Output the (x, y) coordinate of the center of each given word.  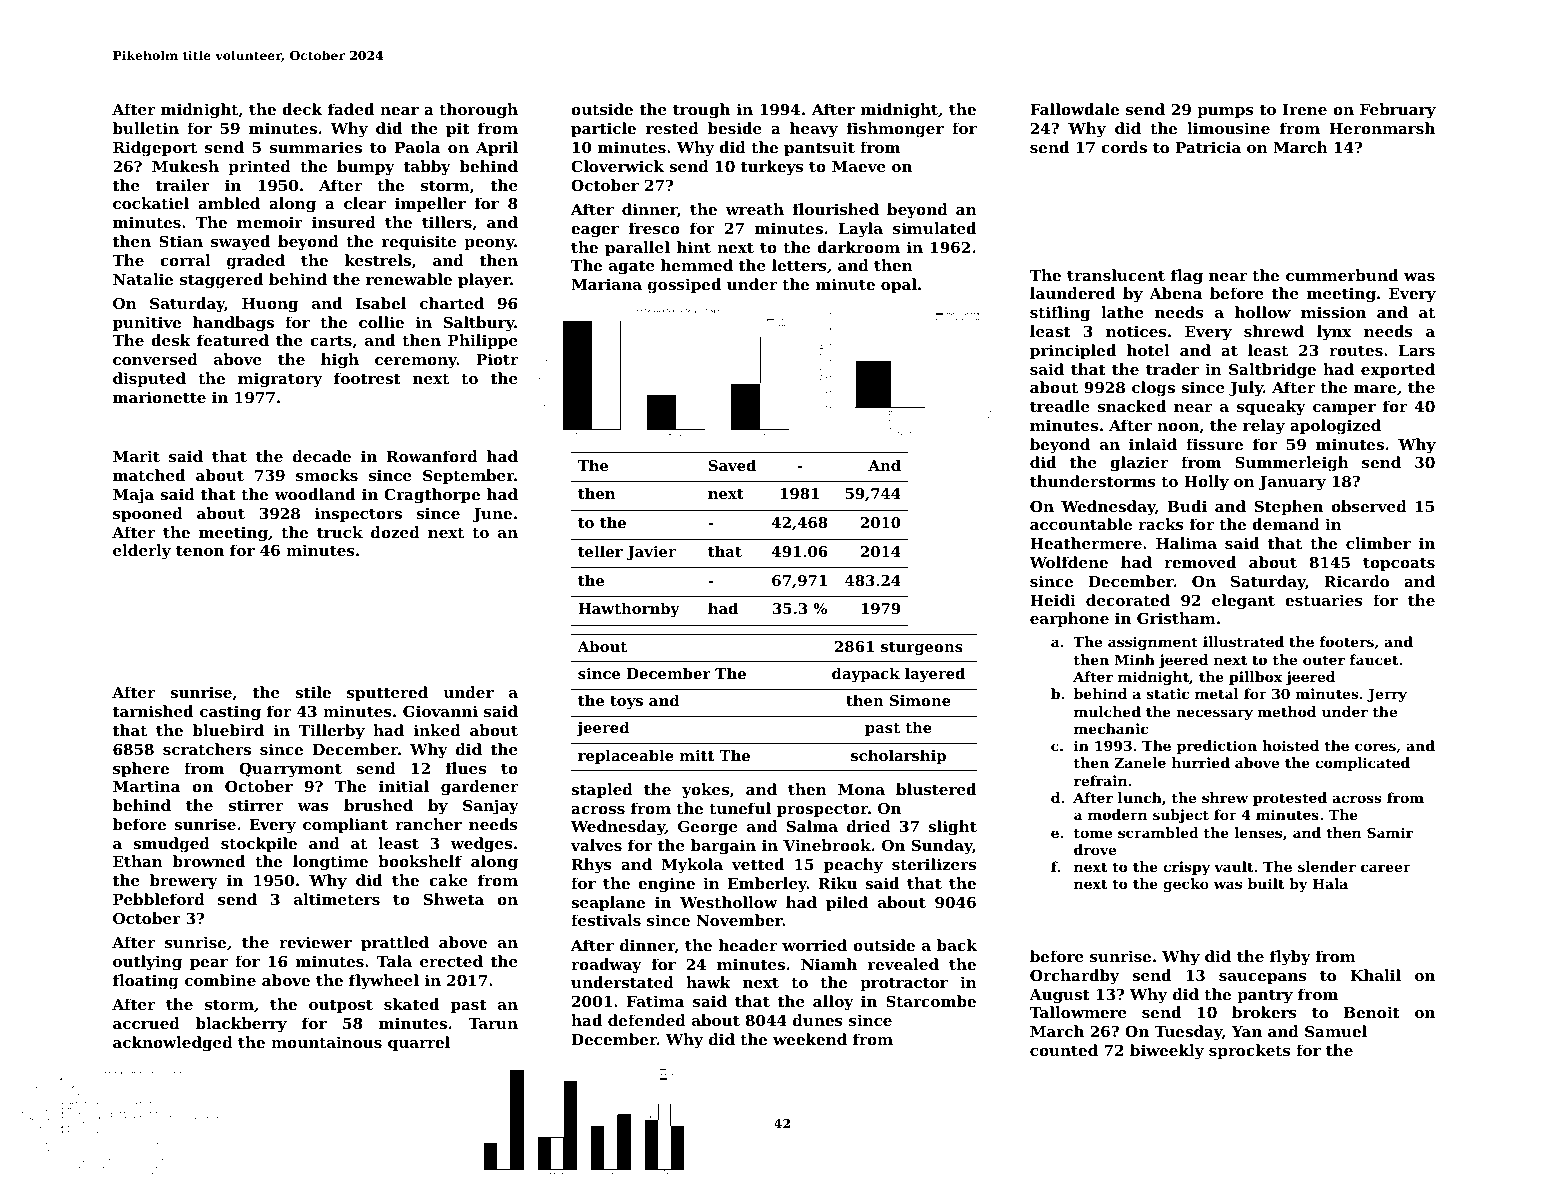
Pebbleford (159, 899)
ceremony (416, 363)
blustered (936, 789)
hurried (1201, 762)
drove (1095, 849)
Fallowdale (1074, 109)
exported (1398, 370)
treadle (1060, 406)
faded (351, 109)
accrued (146, 1023)
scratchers (207, 749)
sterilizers (934, 864)
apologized (1335, 427)
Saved (732, 465)
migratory (280, 380)
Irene (1304, 109)
